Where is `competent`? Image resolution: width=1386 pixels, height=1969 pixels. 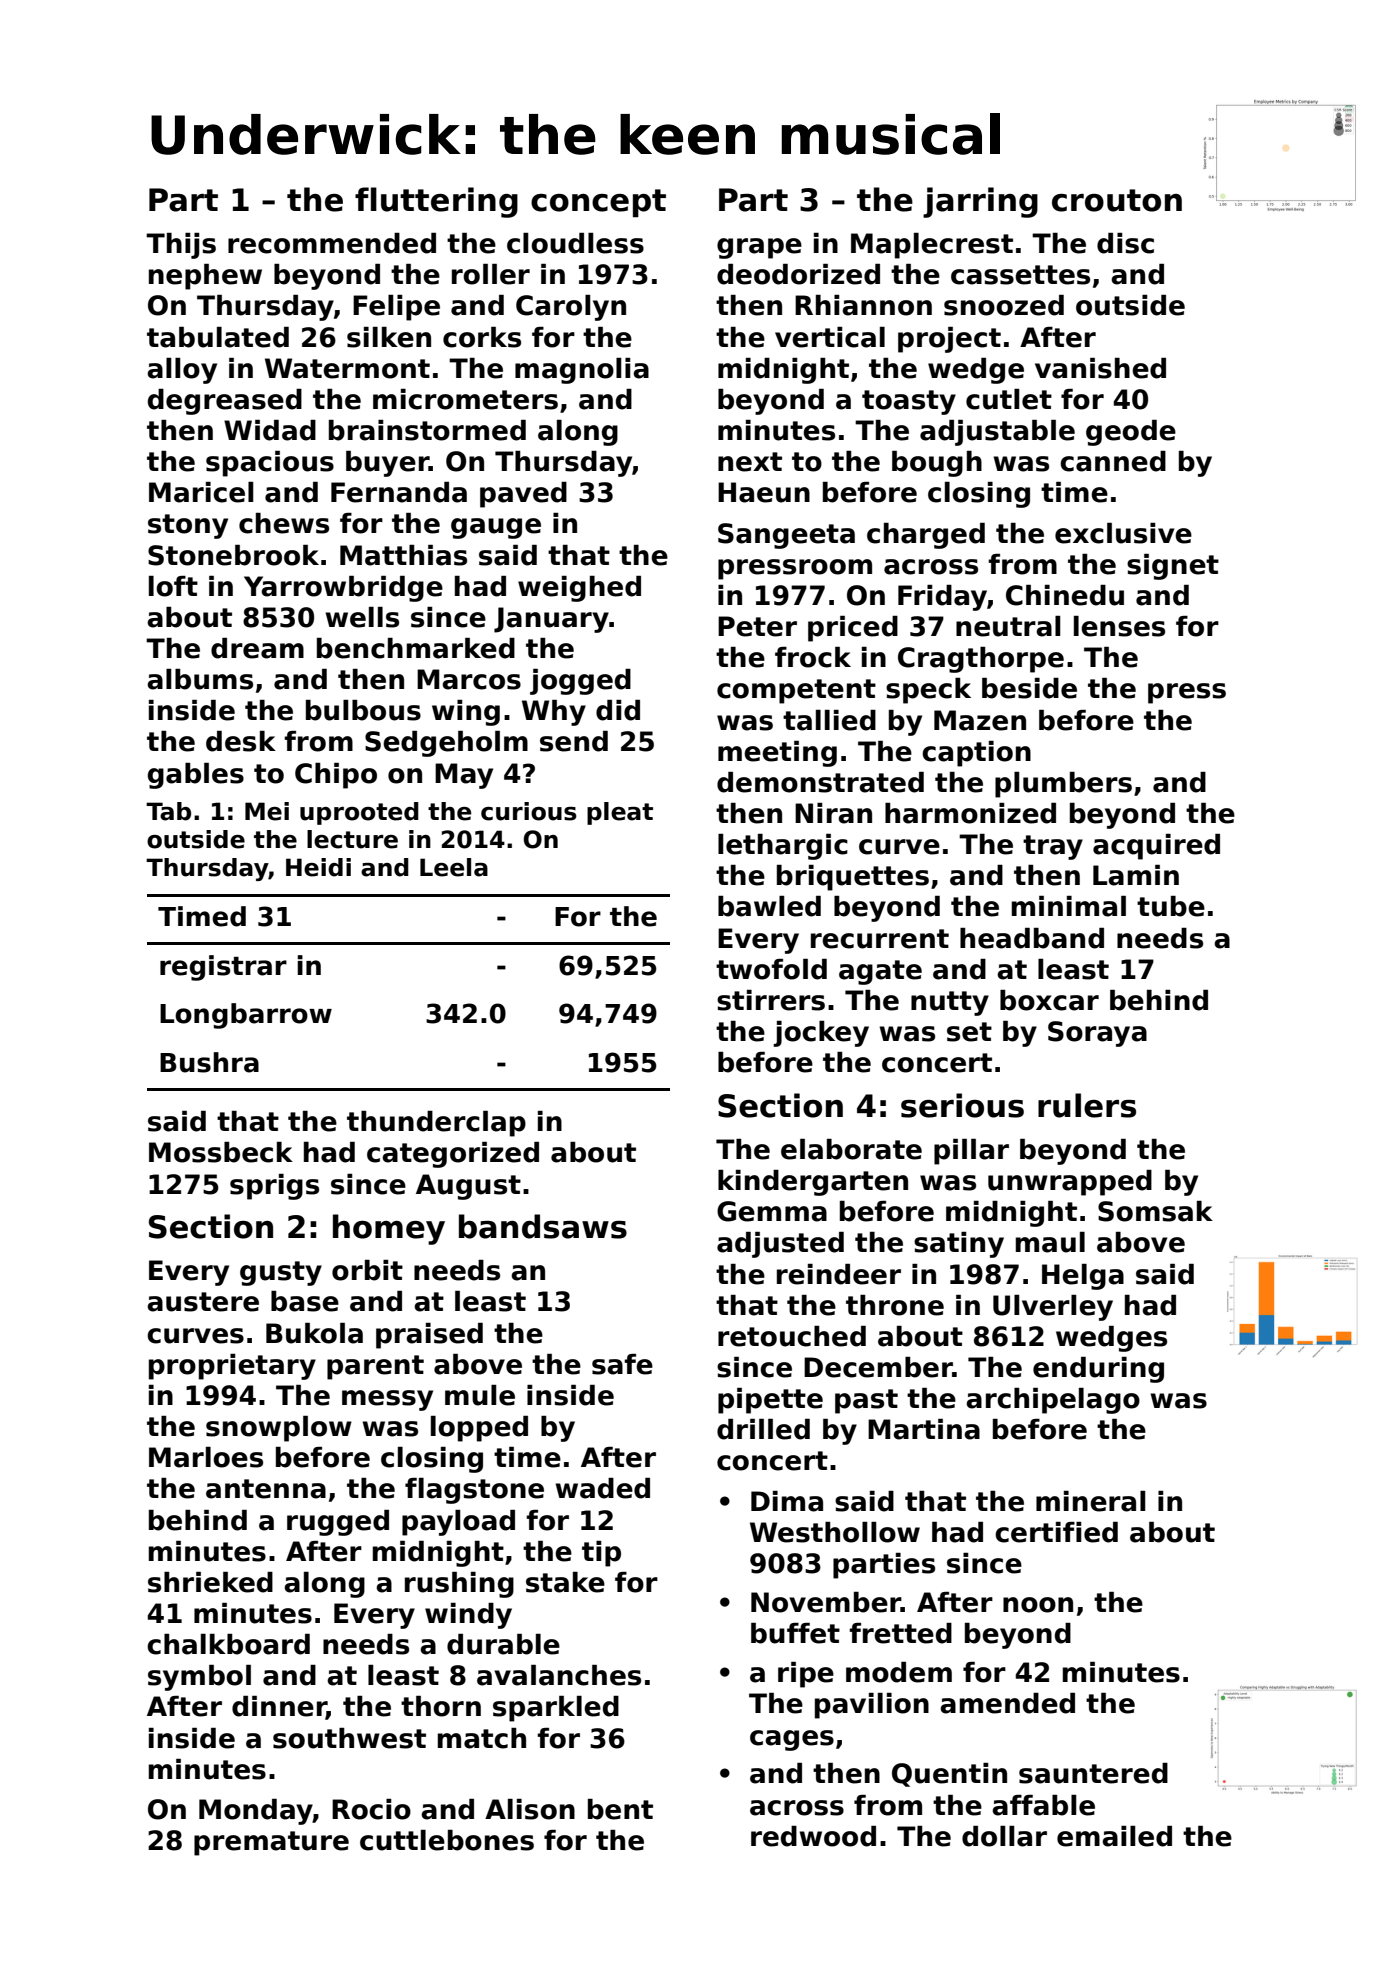
competent is located at coordinates (796, 691).
